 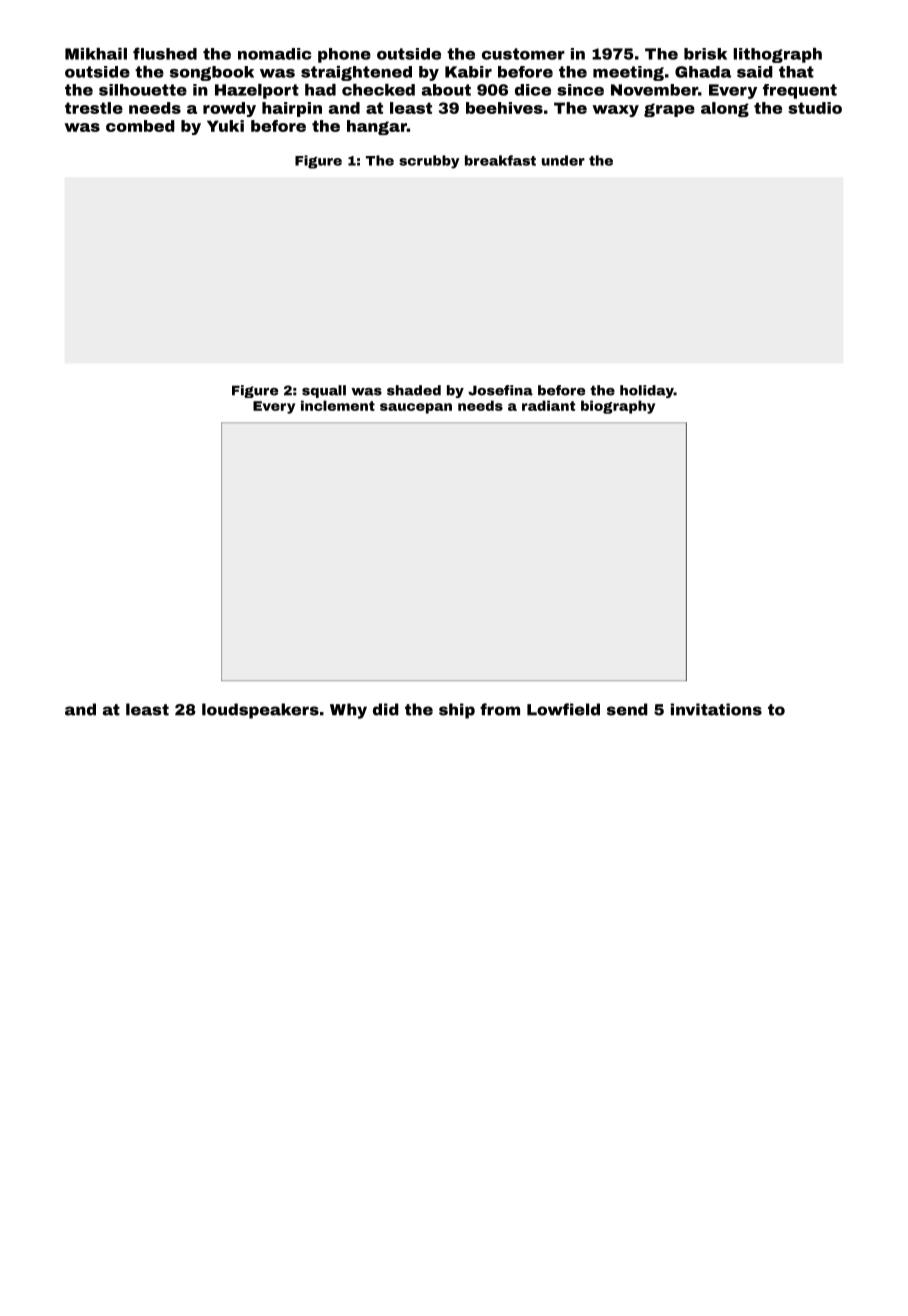 What do you see at coordinates (260, 711) in the image?
I see `loudspeakers` at bounding box center [260, 711].
